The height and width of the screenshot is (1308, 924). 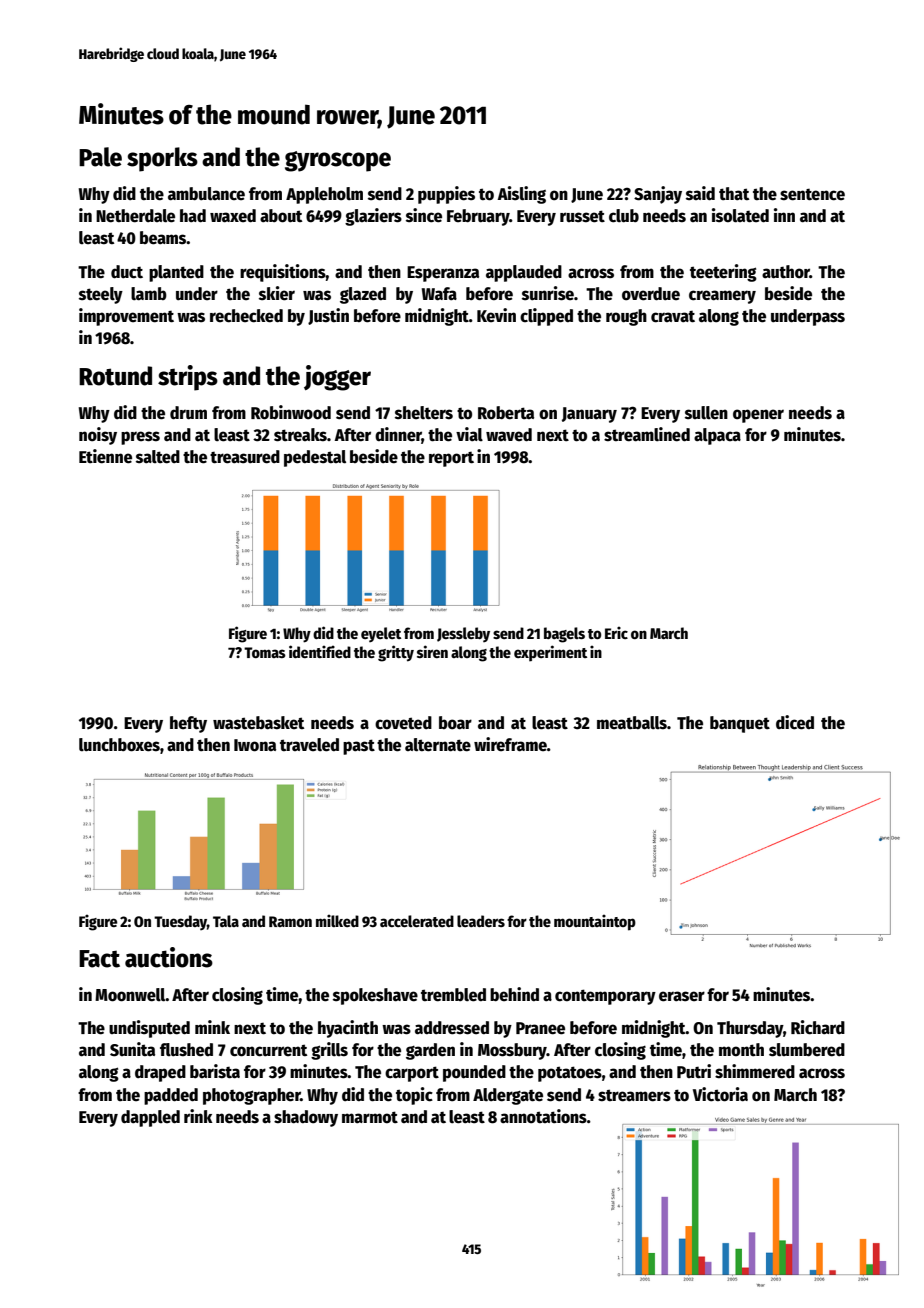 I want to click on clipped, so click(x=546, y=317).
